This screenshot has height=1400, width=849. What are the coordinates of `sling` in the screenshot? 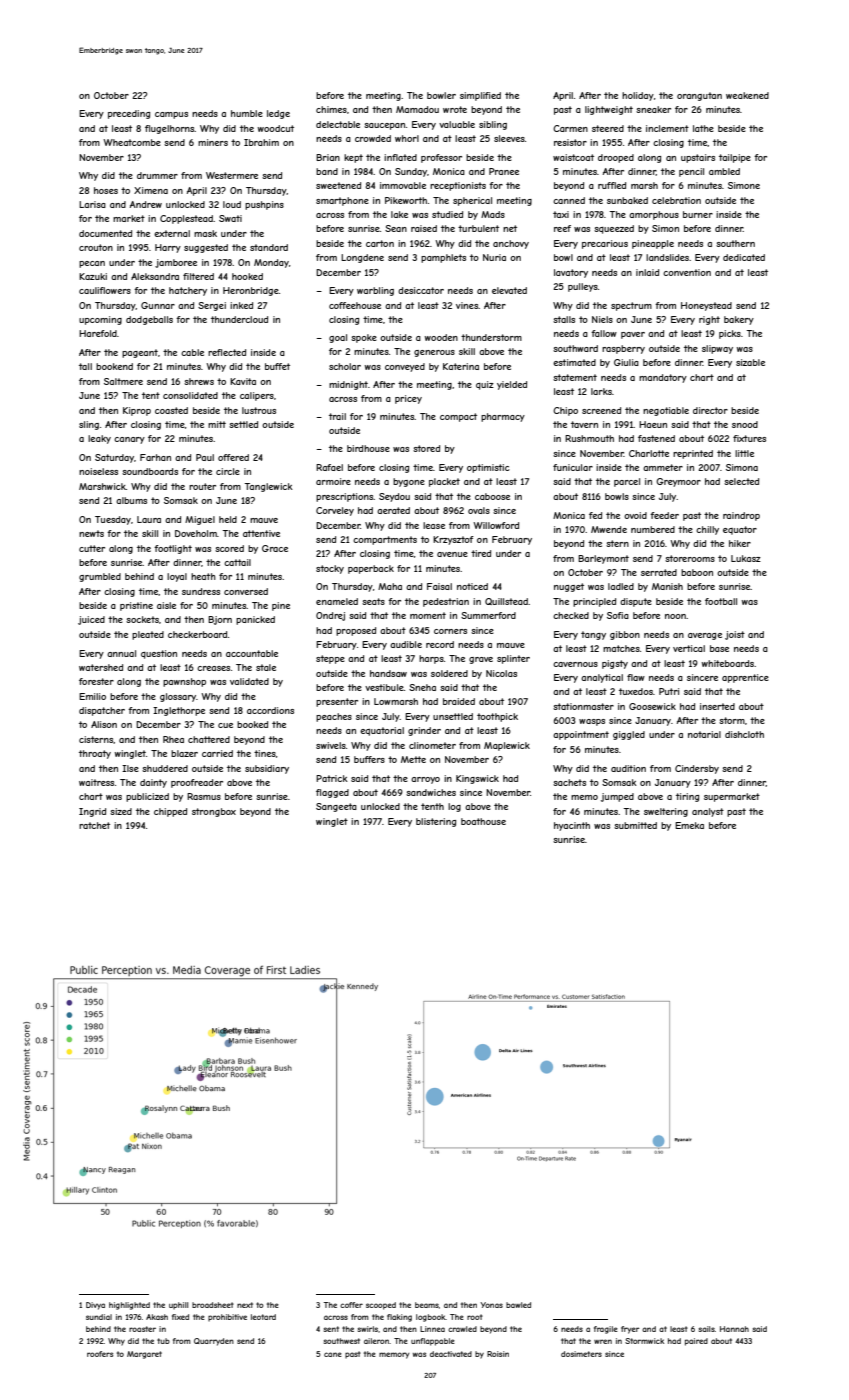 It's located at (89, 425).
